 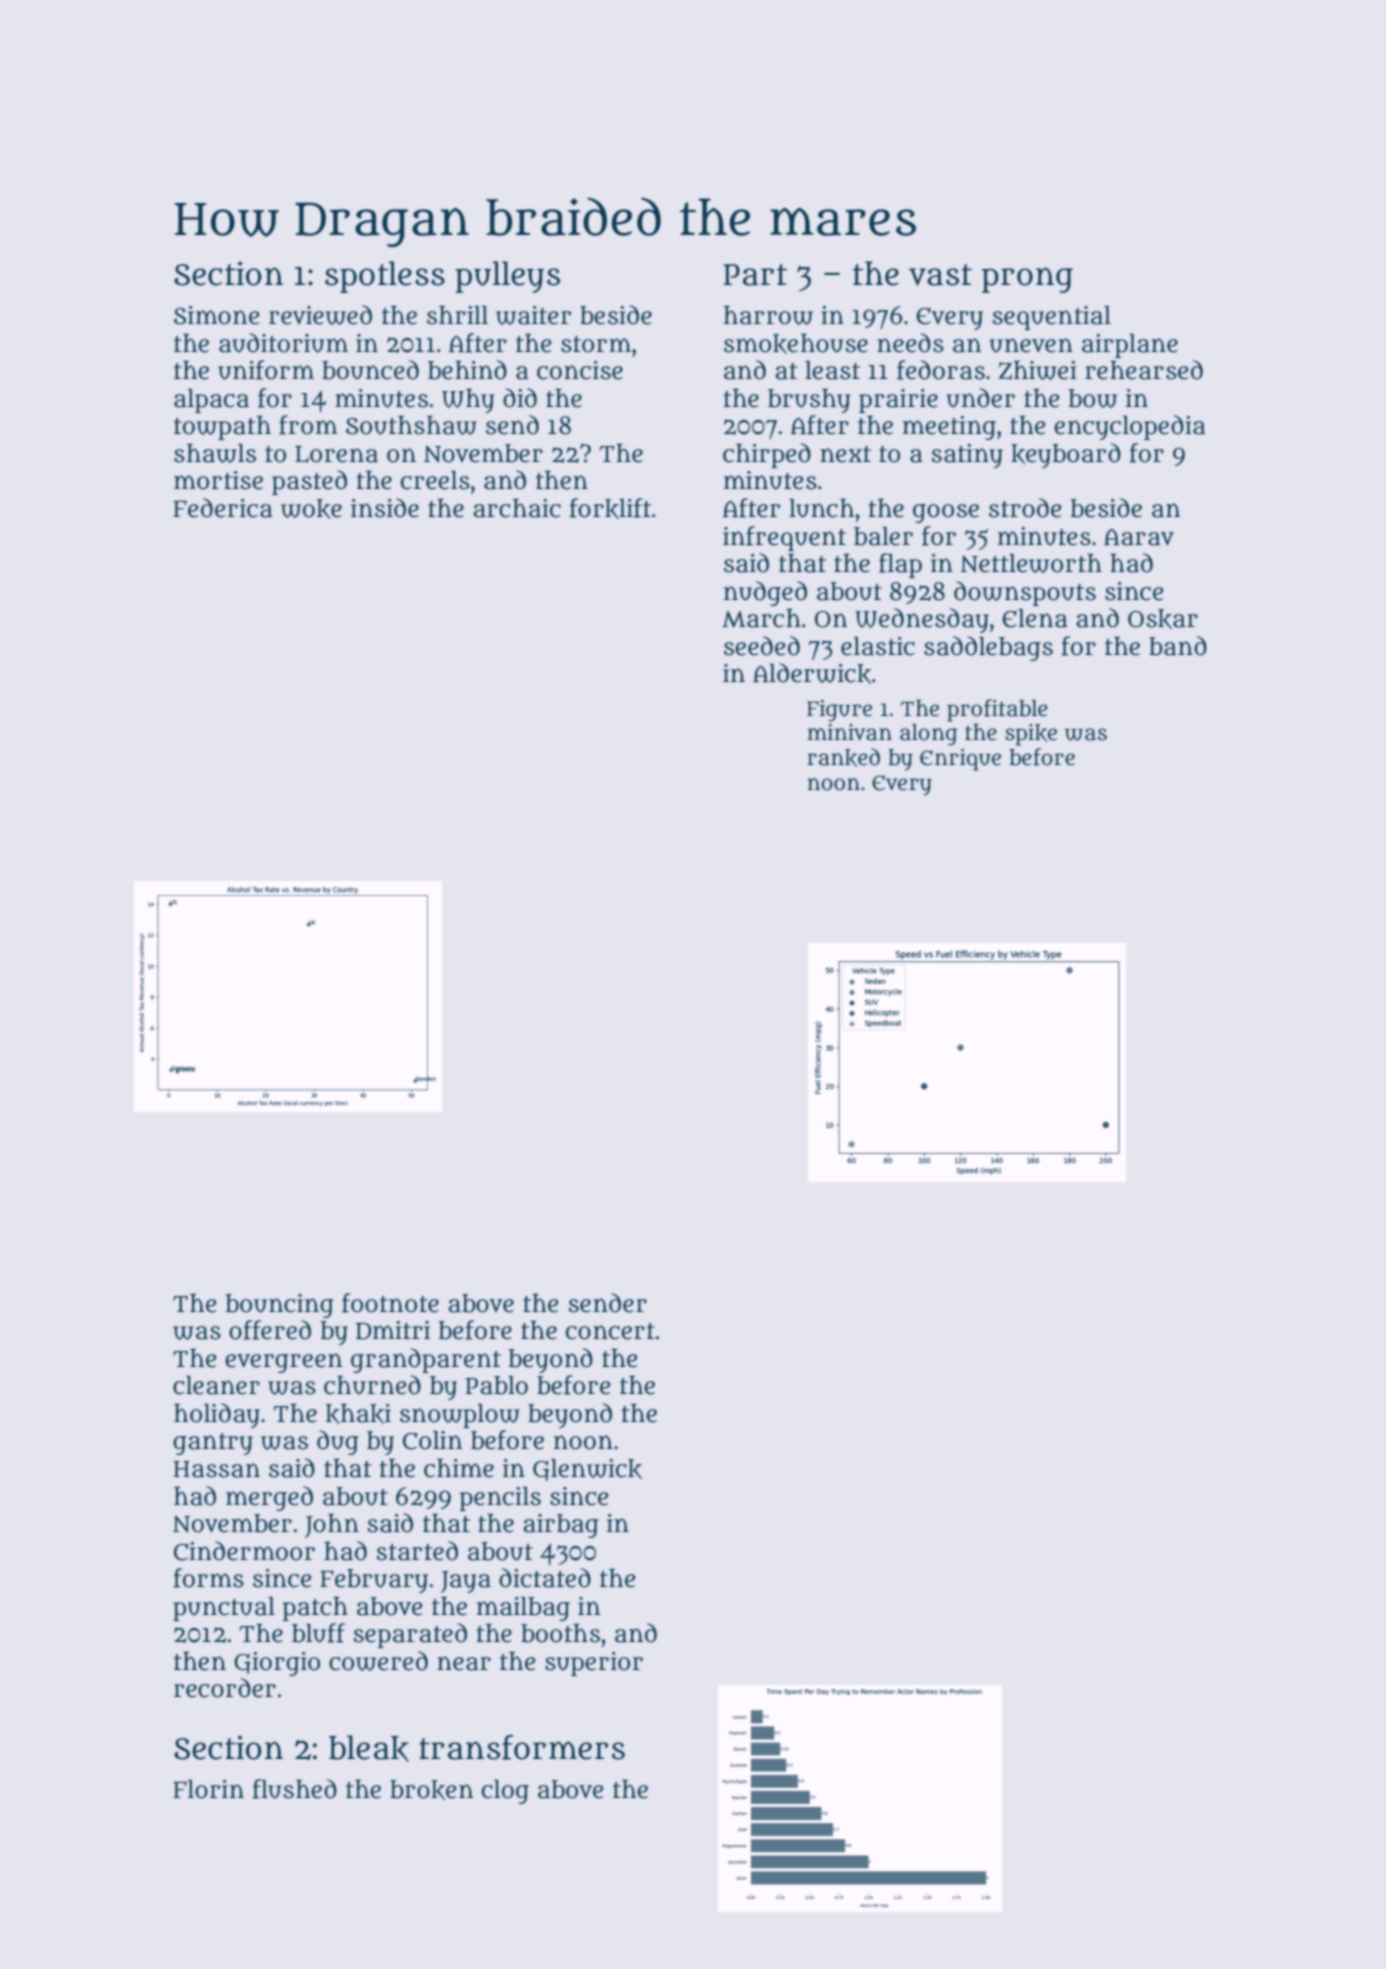 I want to click on airbag, so click(x=561, y=1526).
